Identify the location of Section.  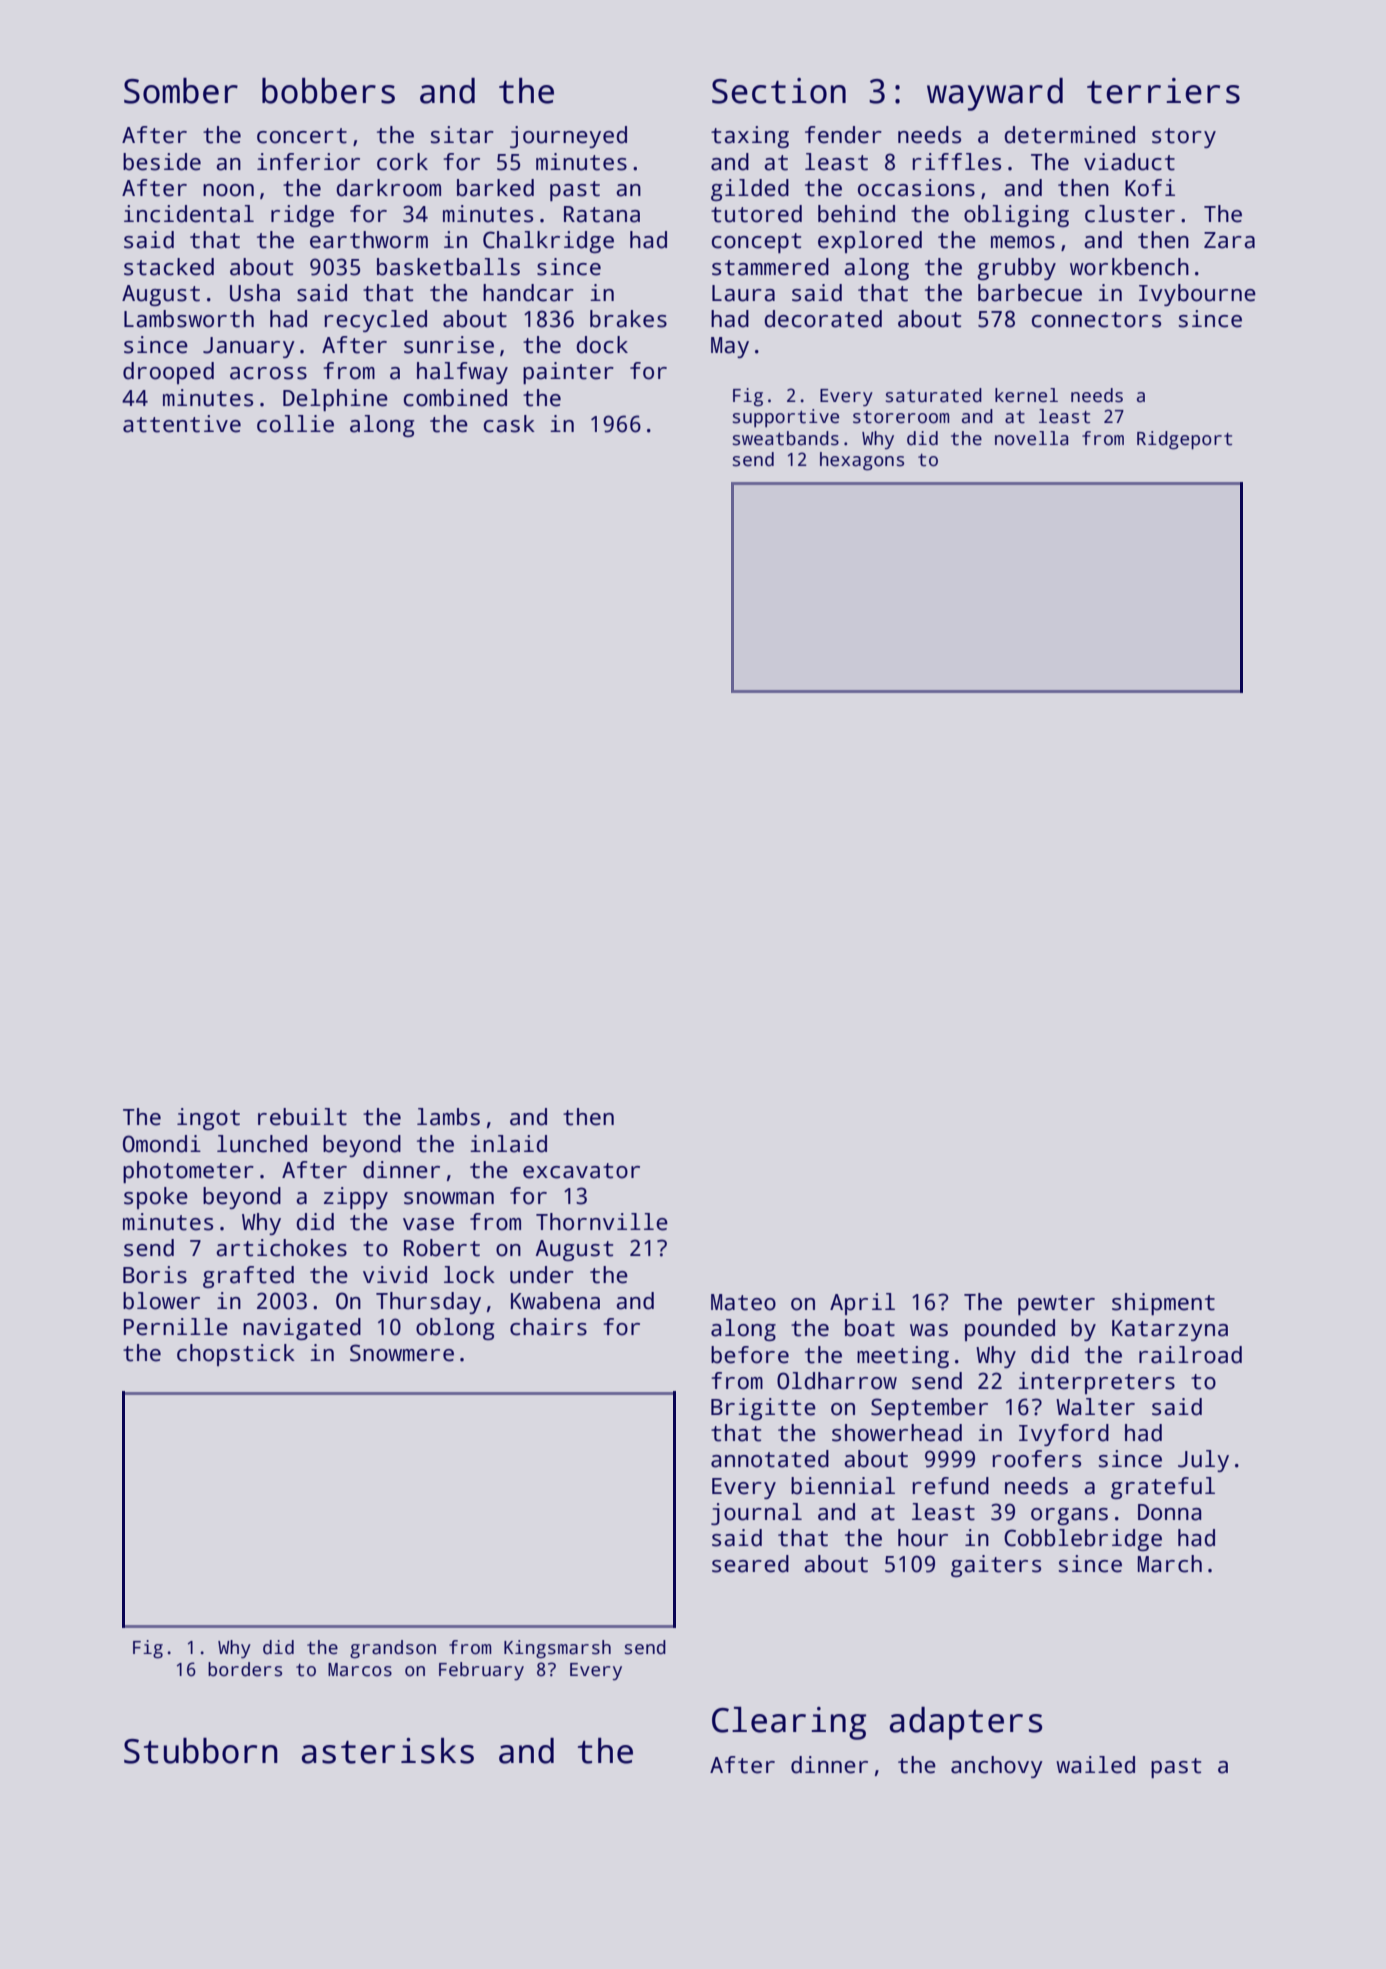
(779, 91).
